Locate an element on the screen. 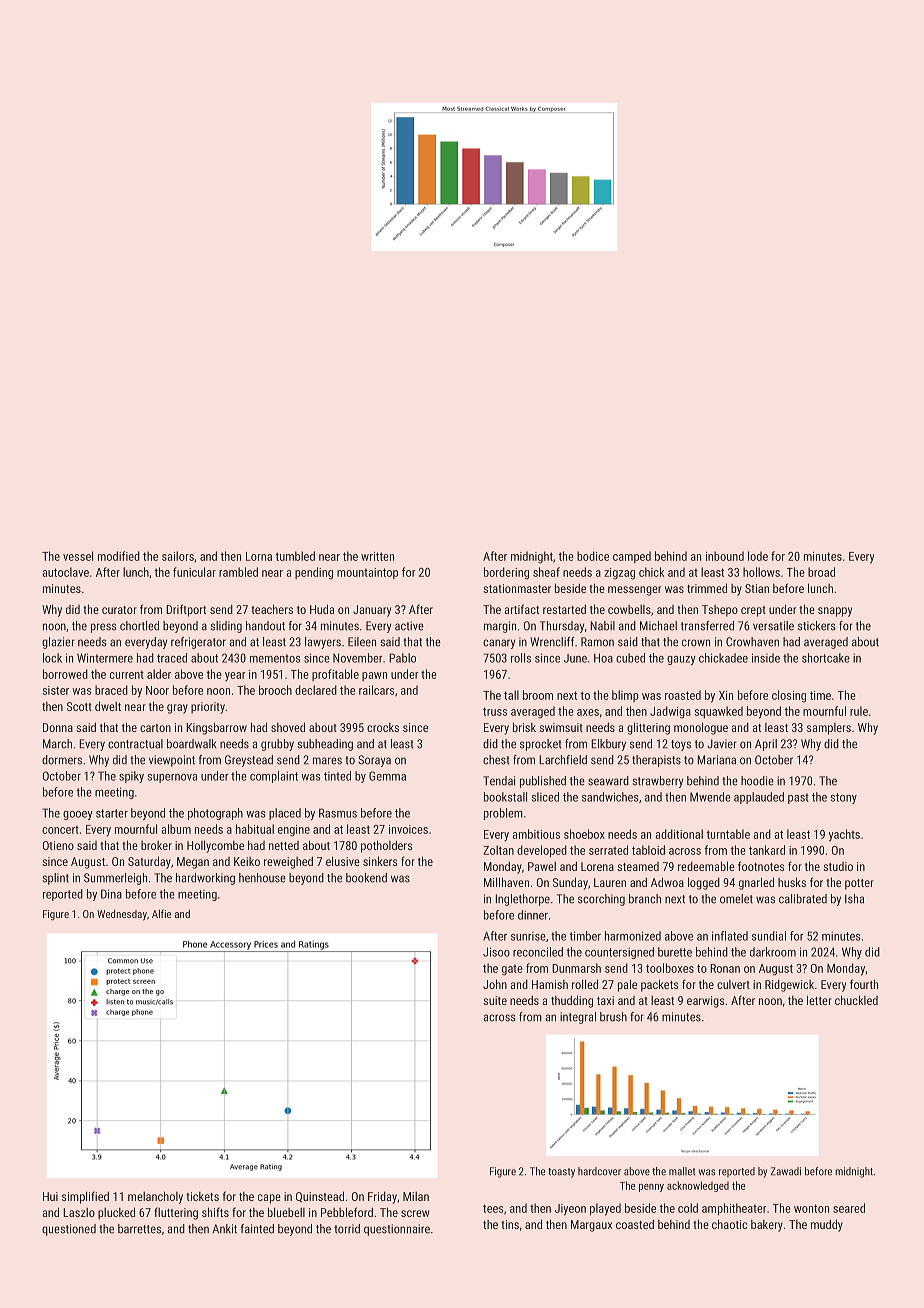  bodice is located at coordinates (593, 556).
